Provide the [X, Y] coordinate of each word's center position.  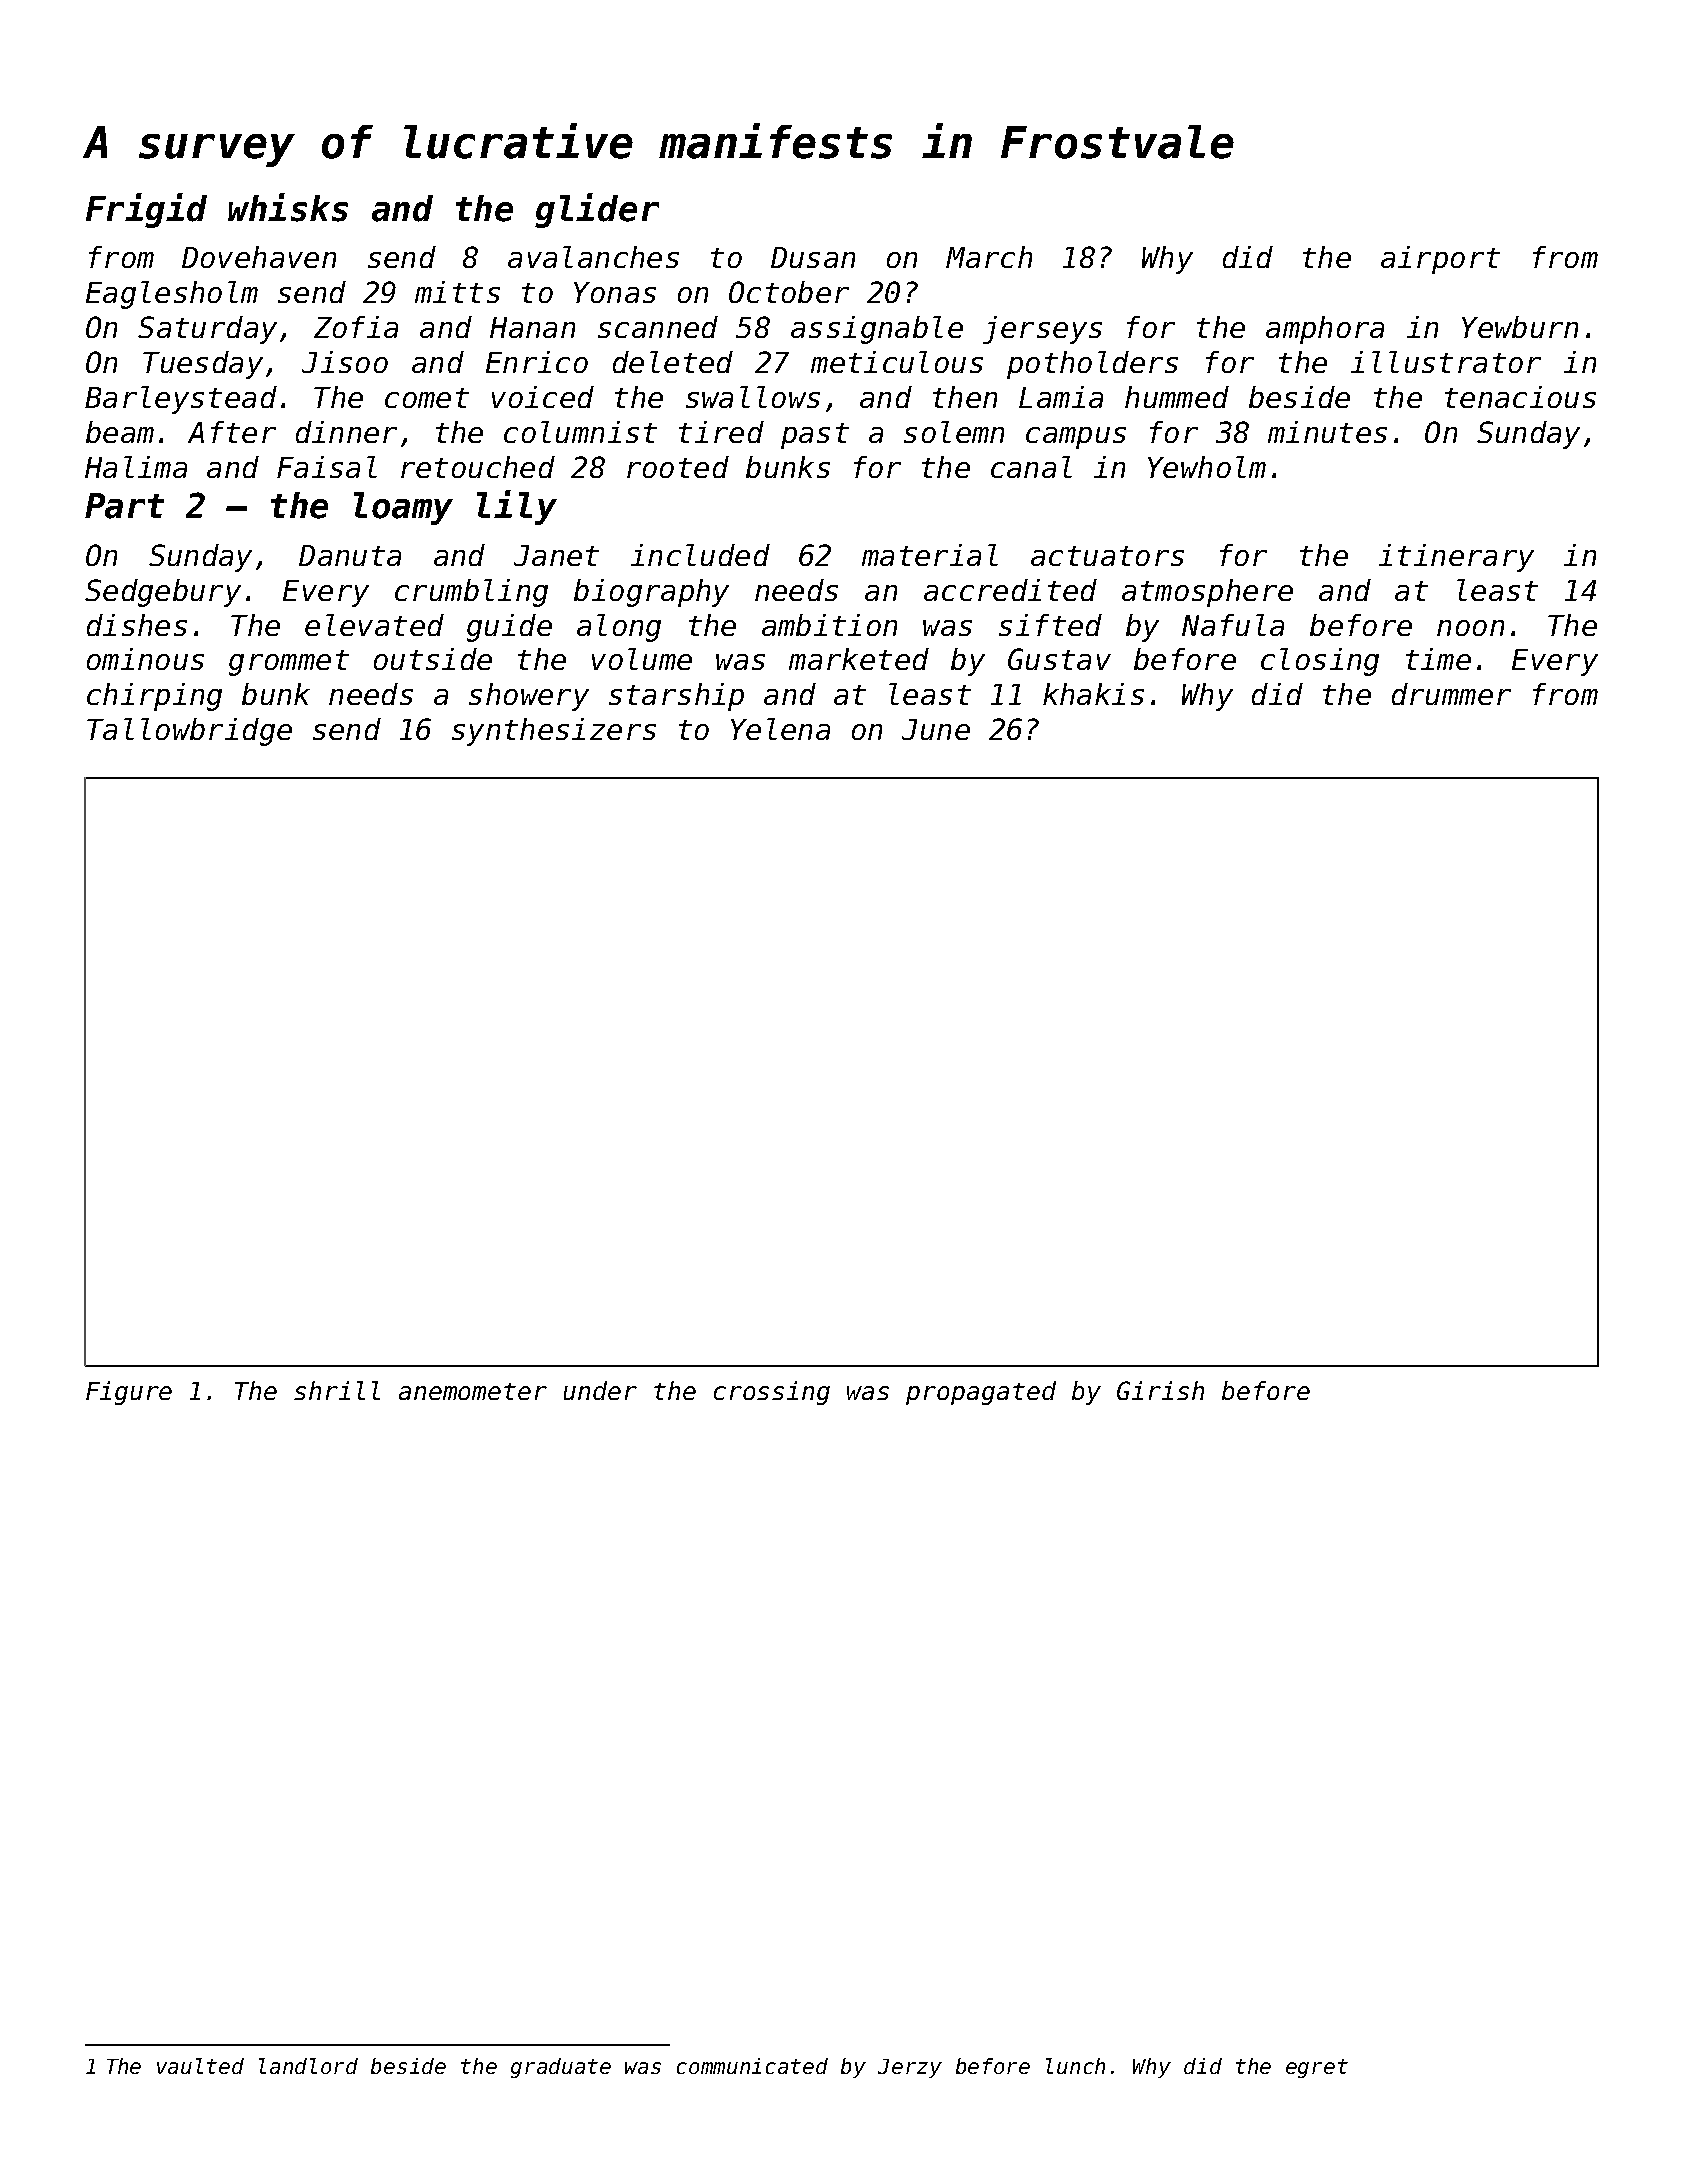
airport [1440, 260]
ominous [145, 659]
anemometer [473, 1391]
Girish [1160, 1390]
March [989, 257]
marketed [859, 659]
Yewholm [1207, 467]
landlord [308, 2066]
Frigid [146, 210]
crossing [772, 1393]
